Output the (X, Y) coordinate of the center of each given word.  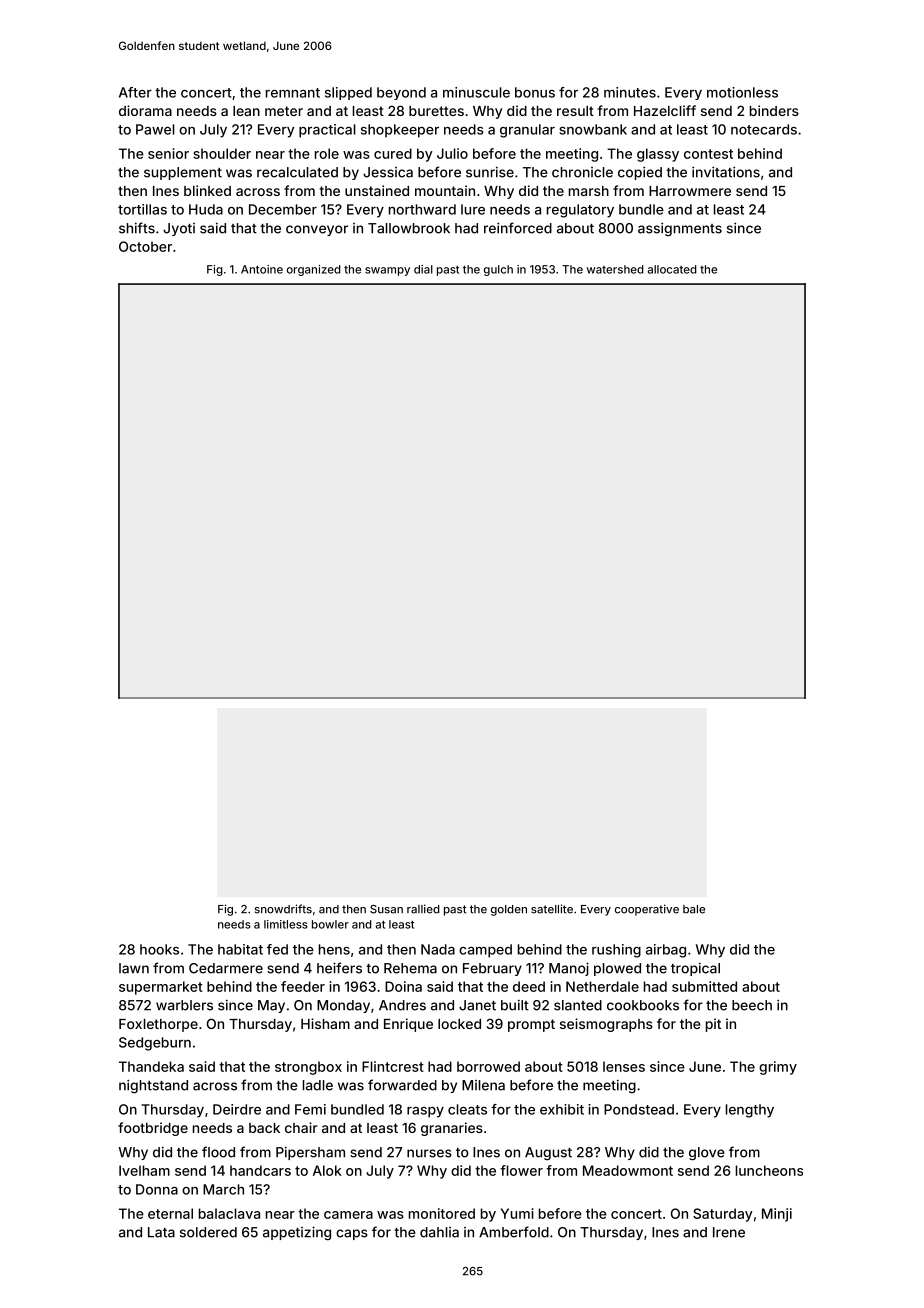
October (145, 246)
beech (752, 1005)
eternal (170, 1213)
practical (327, 131)
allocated (672, 269)
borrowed (488, 1066)
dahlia (439, 1232)
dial (423, 269)
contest (708, 154)
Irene (729, 1232)
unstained (377, 190)
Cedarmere (226, 968)
